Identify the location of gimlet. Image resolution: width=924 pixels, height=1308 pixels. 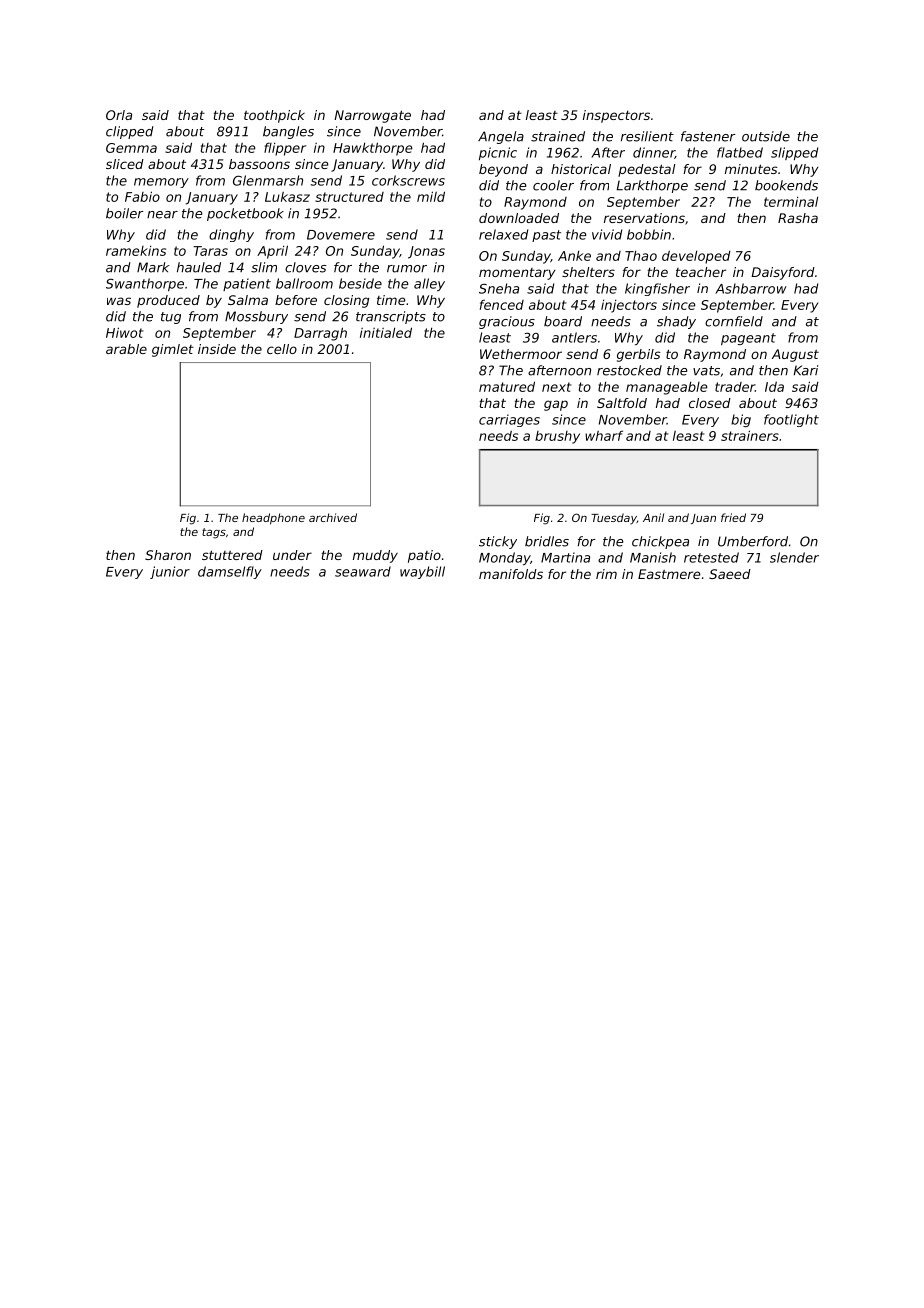
(173, 350).
